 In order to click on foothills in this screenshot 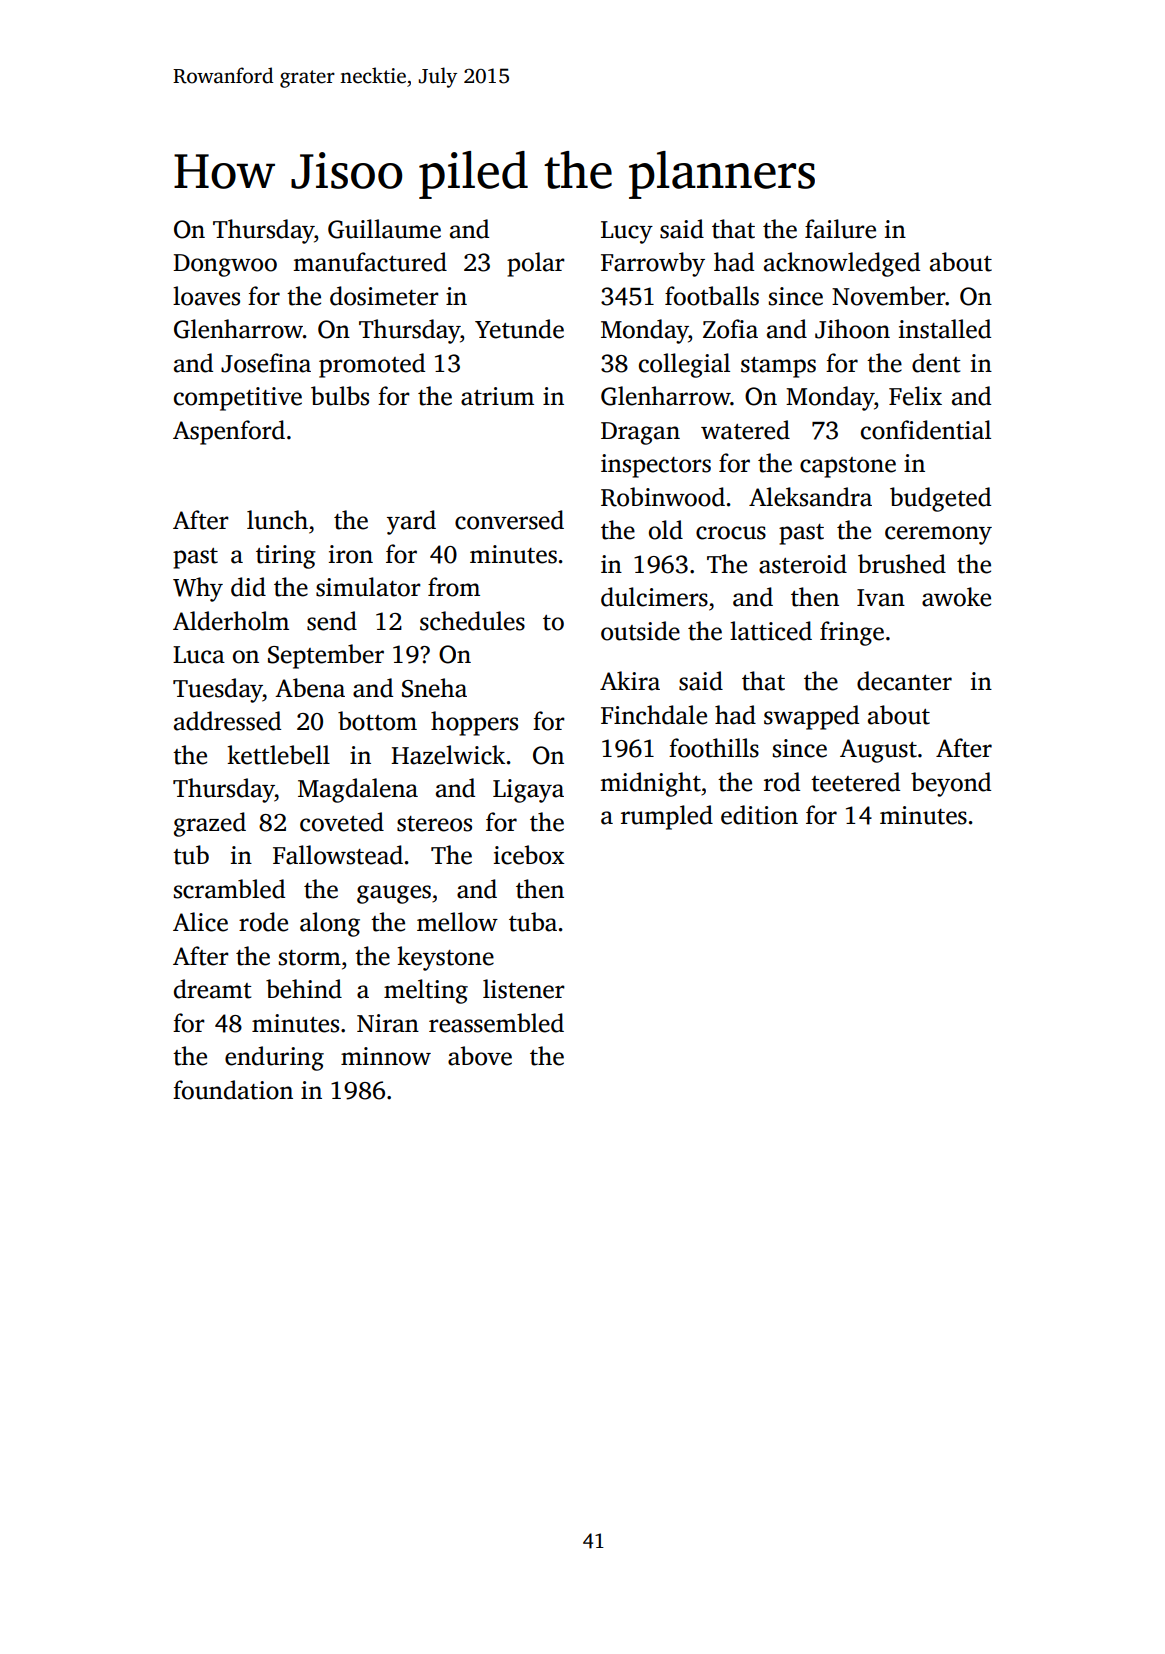, I will do `click(714, 748)`.
